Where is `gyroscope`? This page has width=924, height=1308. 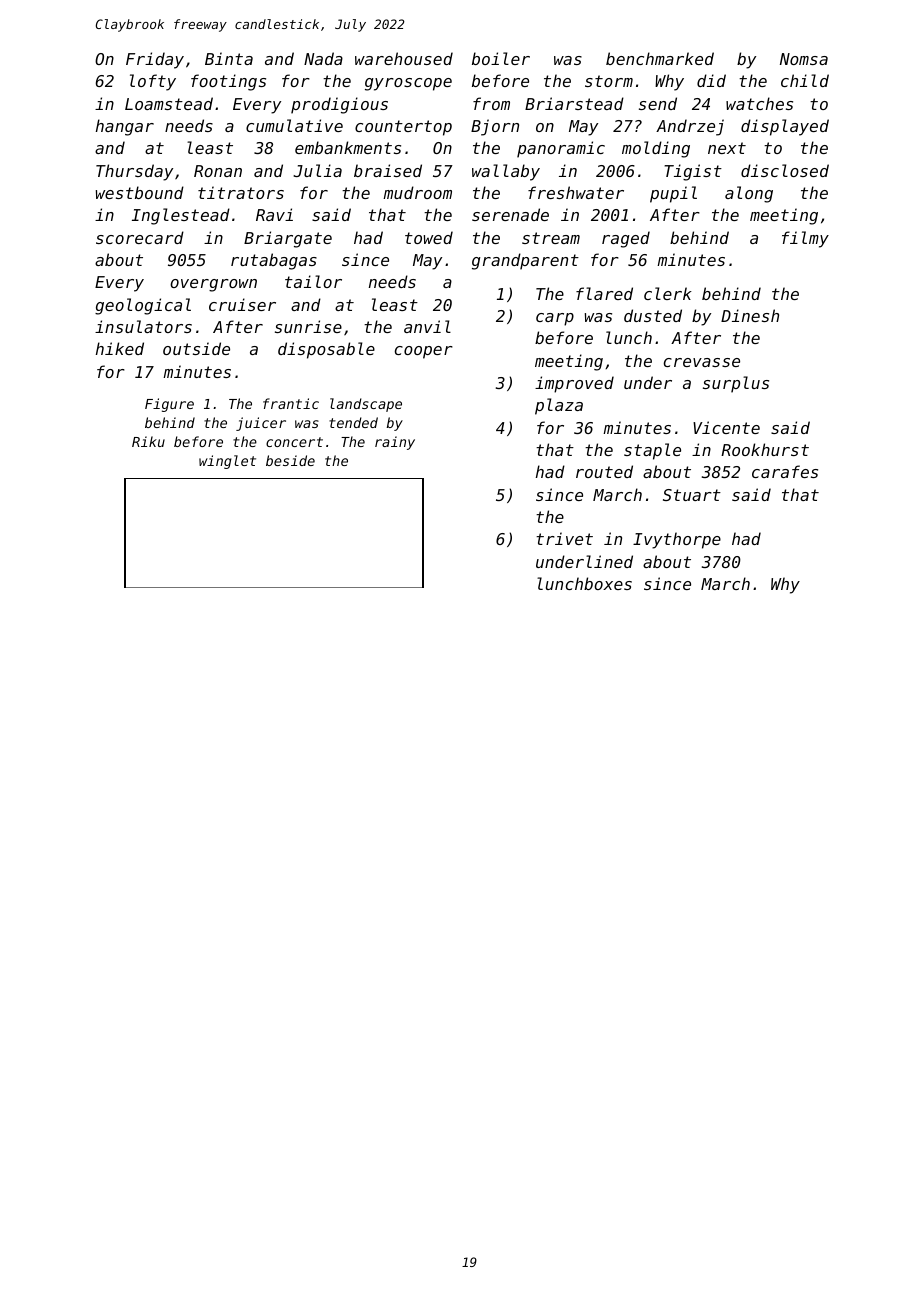 gyroscope is located at coordinates (408, 84).
